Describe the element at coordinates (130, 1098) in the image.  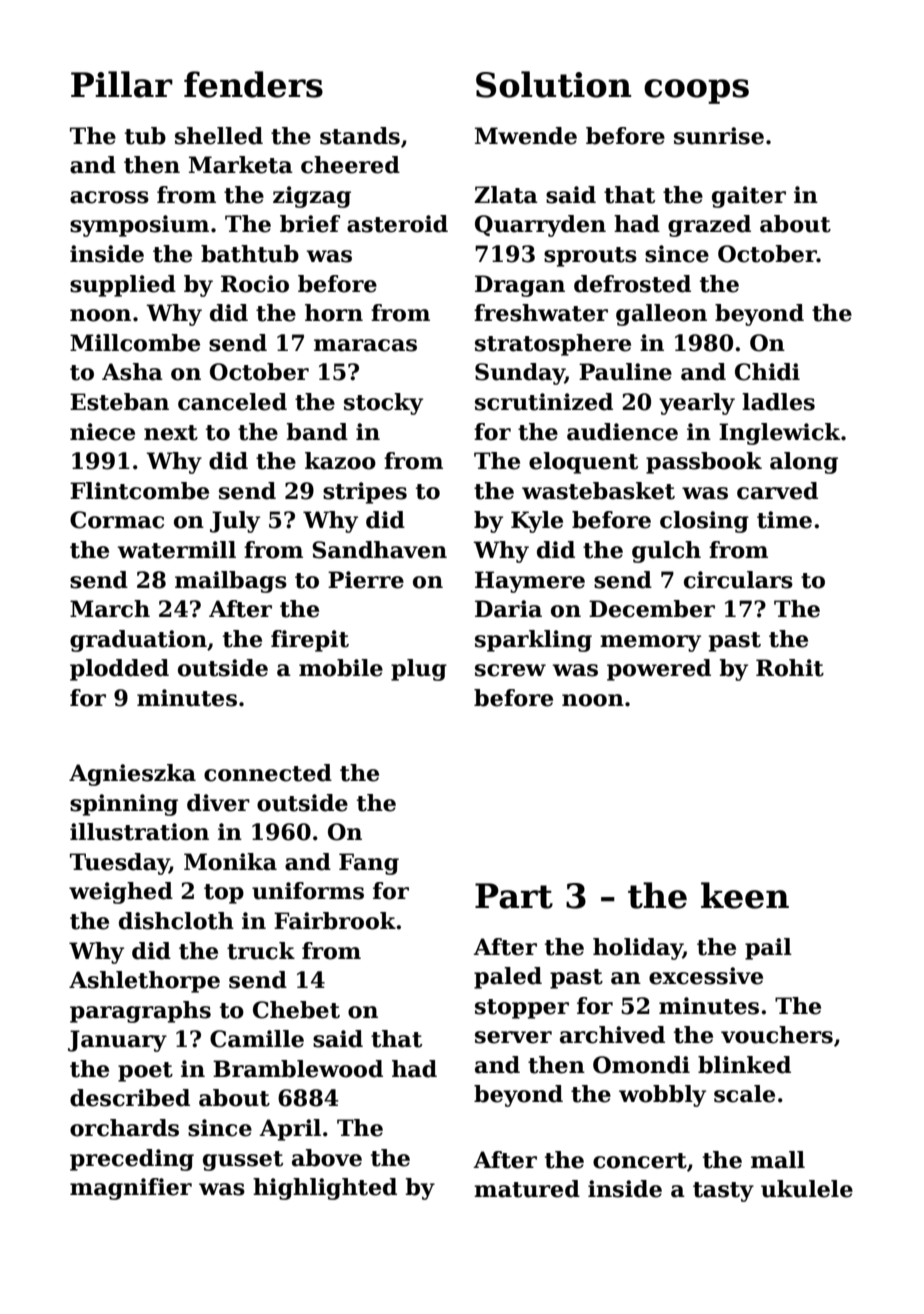
I see `described` at that location.
